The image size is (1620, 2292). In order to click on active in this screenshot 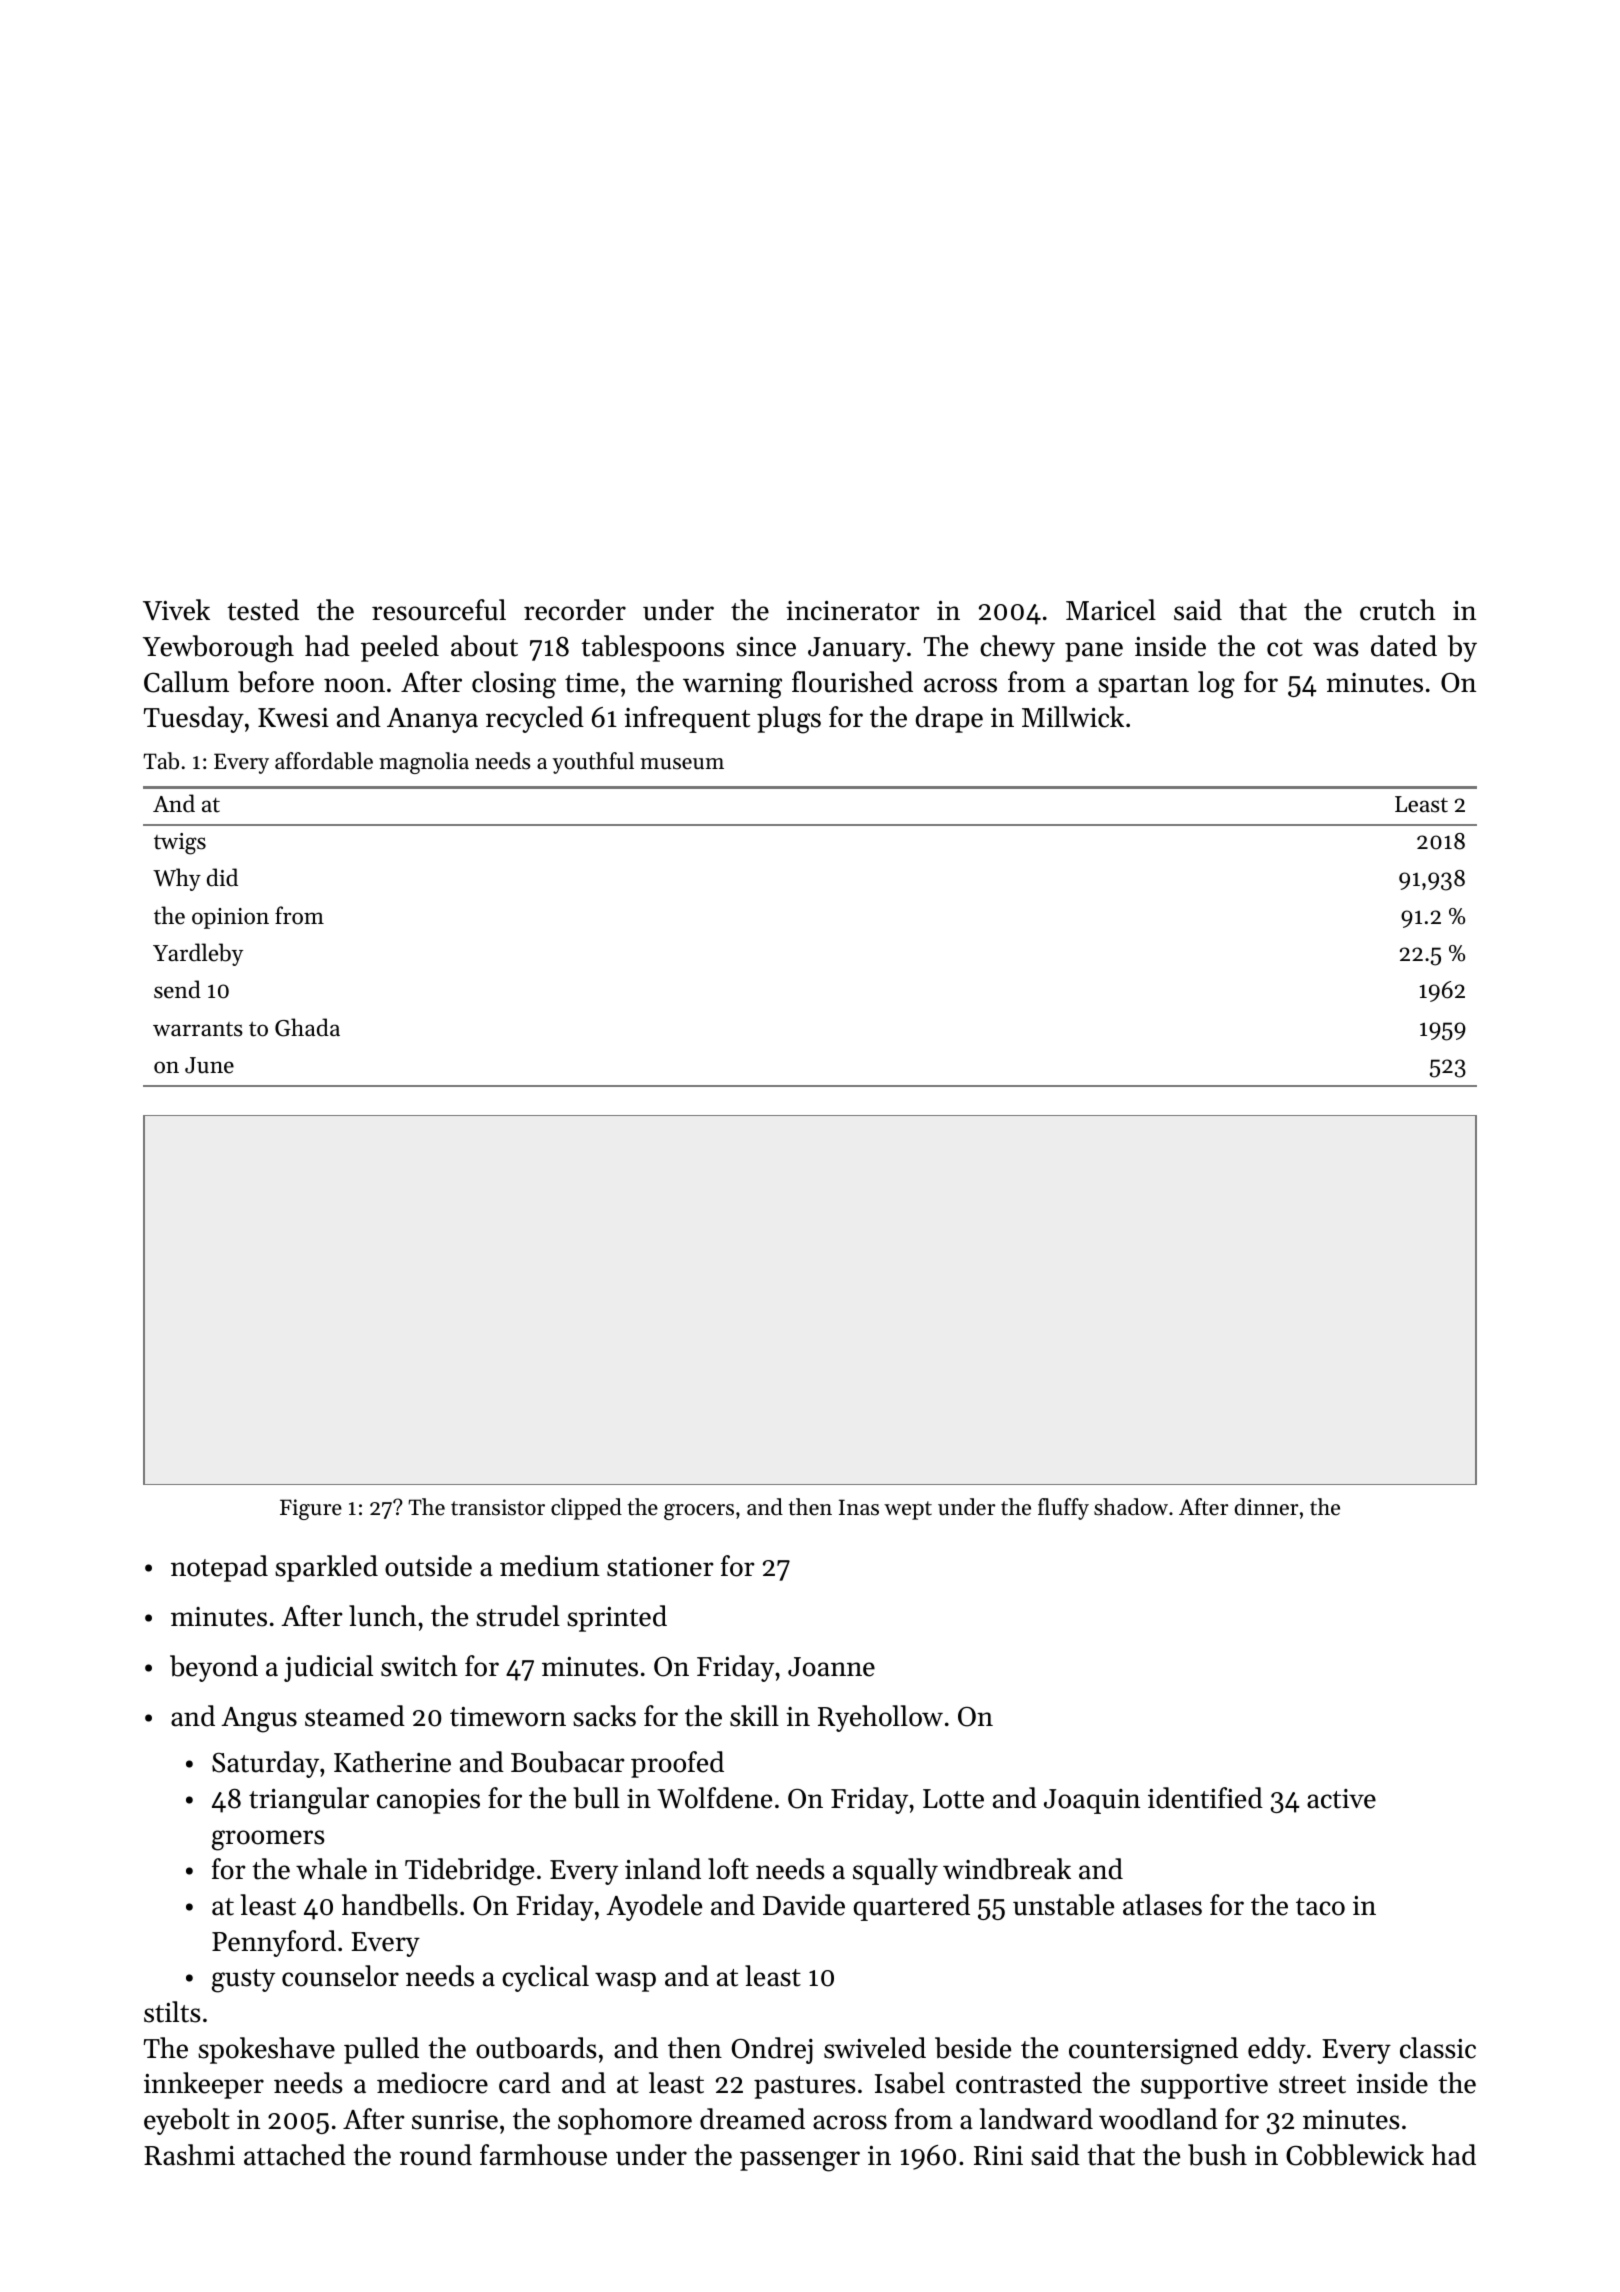, I will do `click(1341, 1799)`.
